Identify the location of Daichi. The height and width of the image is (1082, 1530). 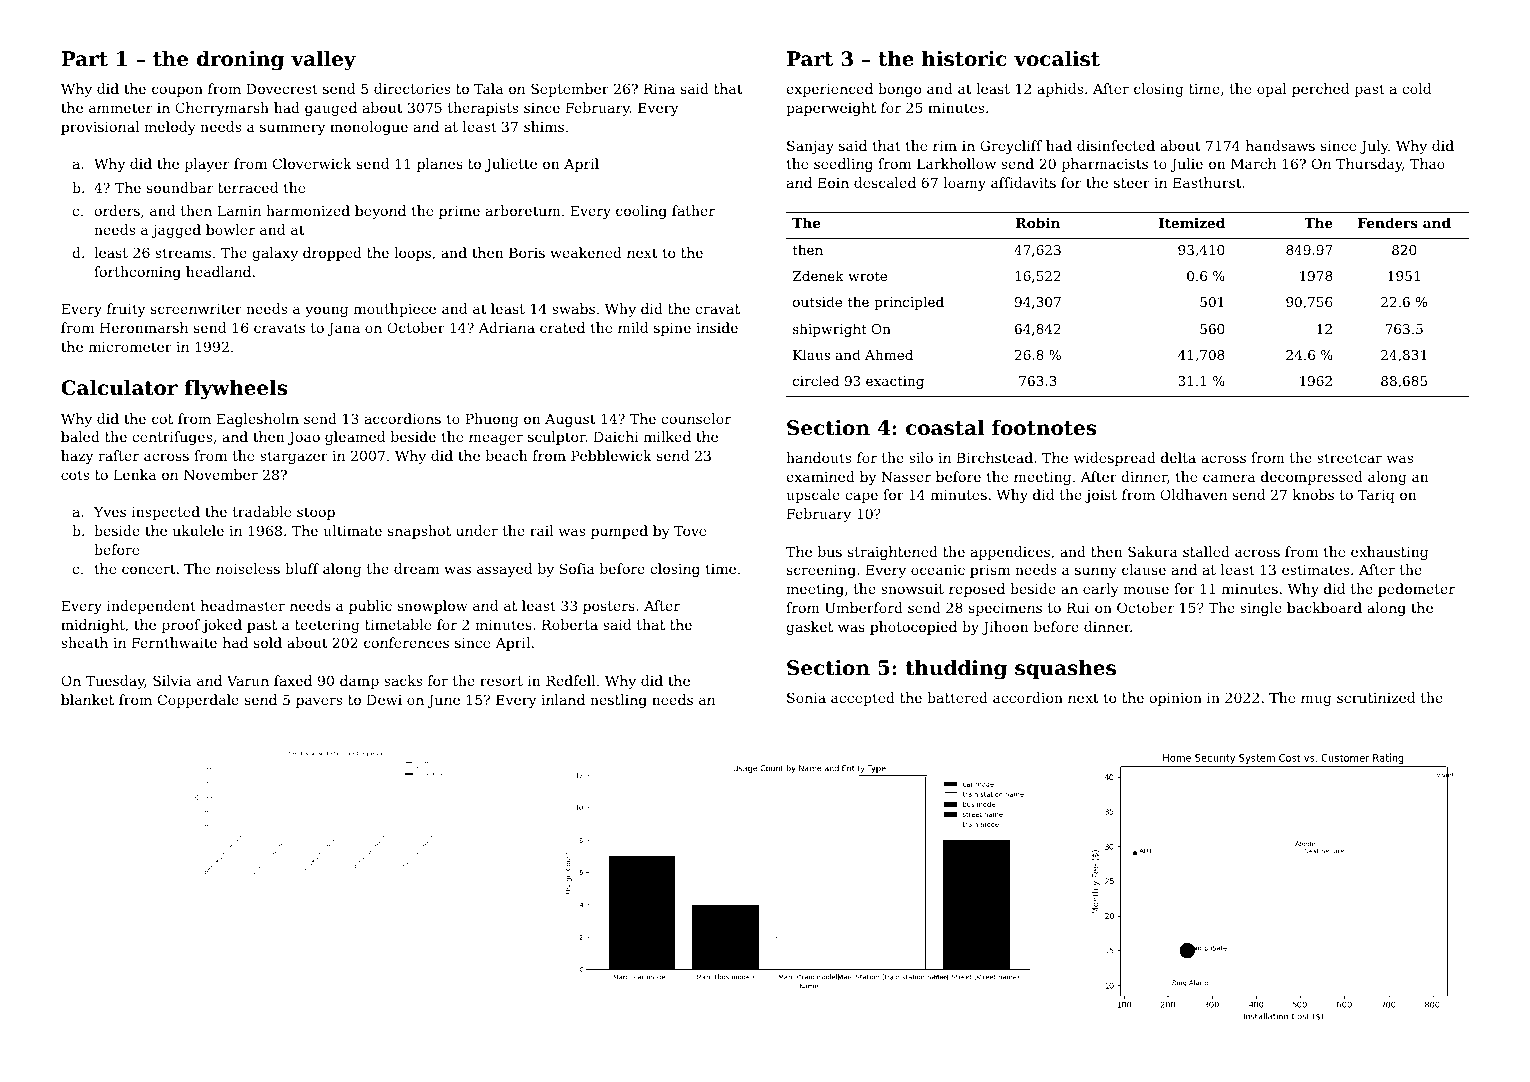
(616, 436).
